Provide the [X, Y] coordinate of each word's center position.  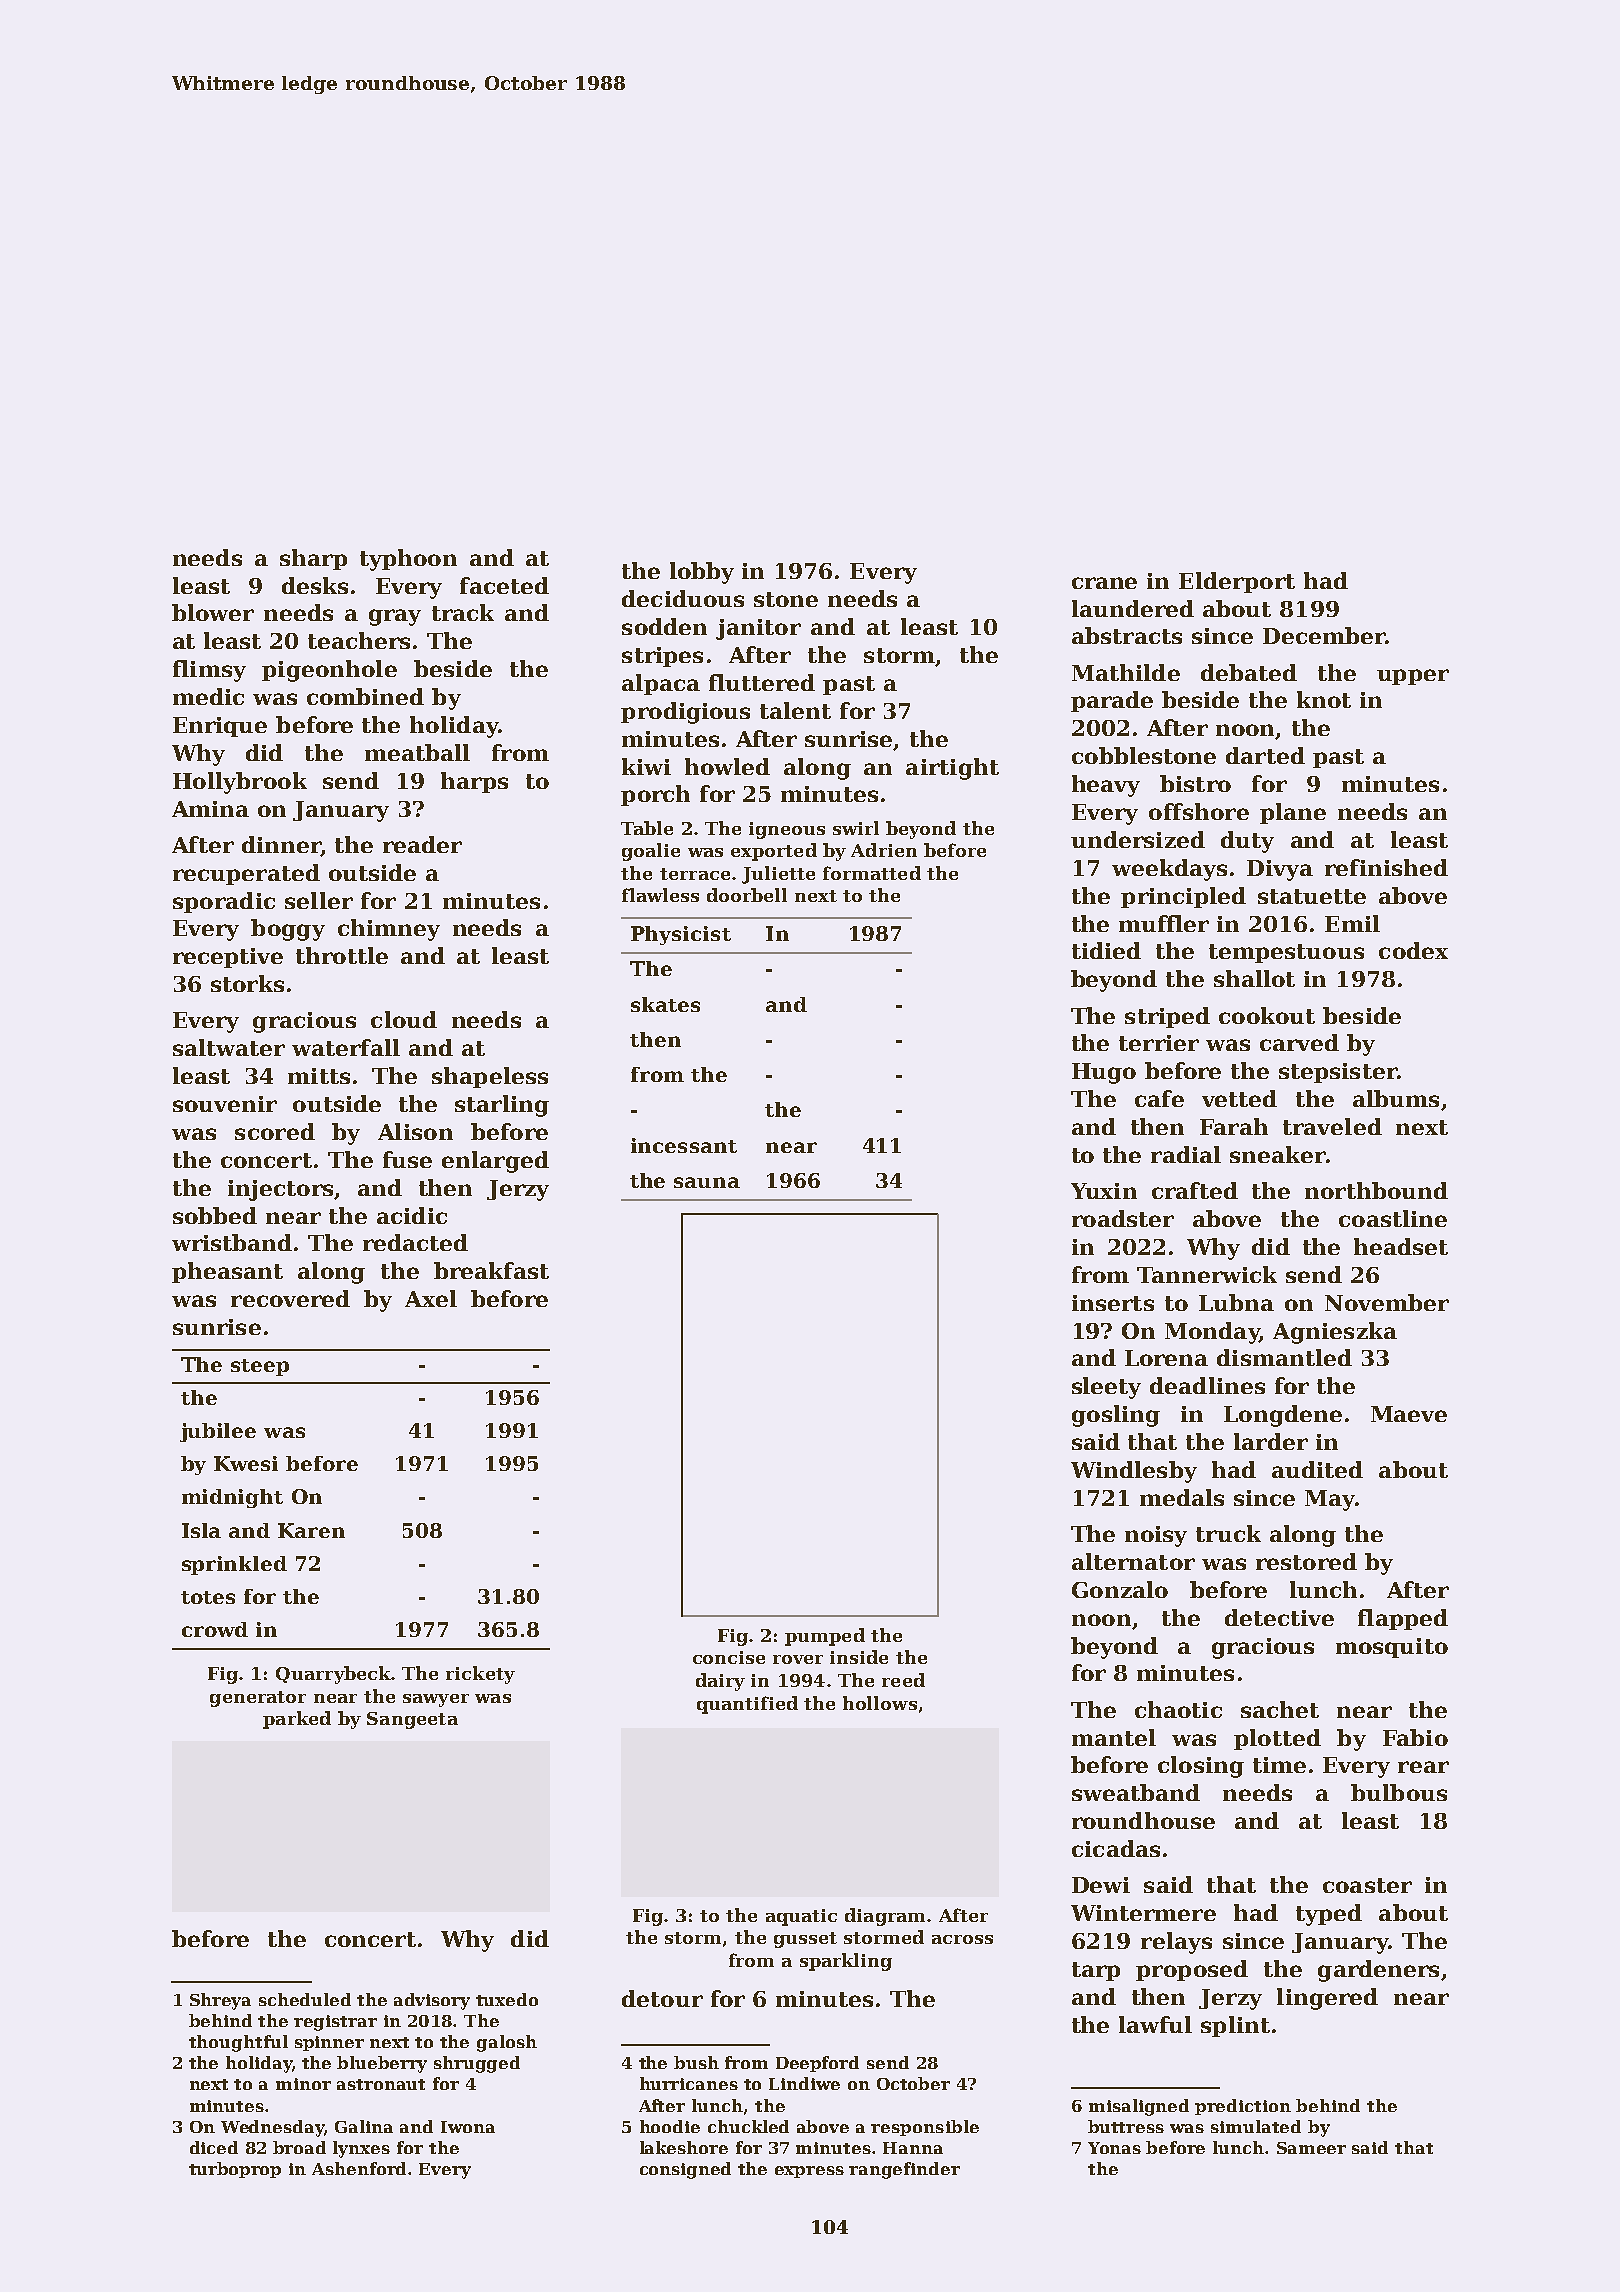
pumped [825, 1637]
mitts [319, 1076]
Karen [311, 1530]
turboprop [235, 2170]
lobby [702, 573]
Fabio [1415, 1737]
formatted [872, 873]
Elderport [1237, 582]
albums [1396, 1098]
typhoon [408, 560]
